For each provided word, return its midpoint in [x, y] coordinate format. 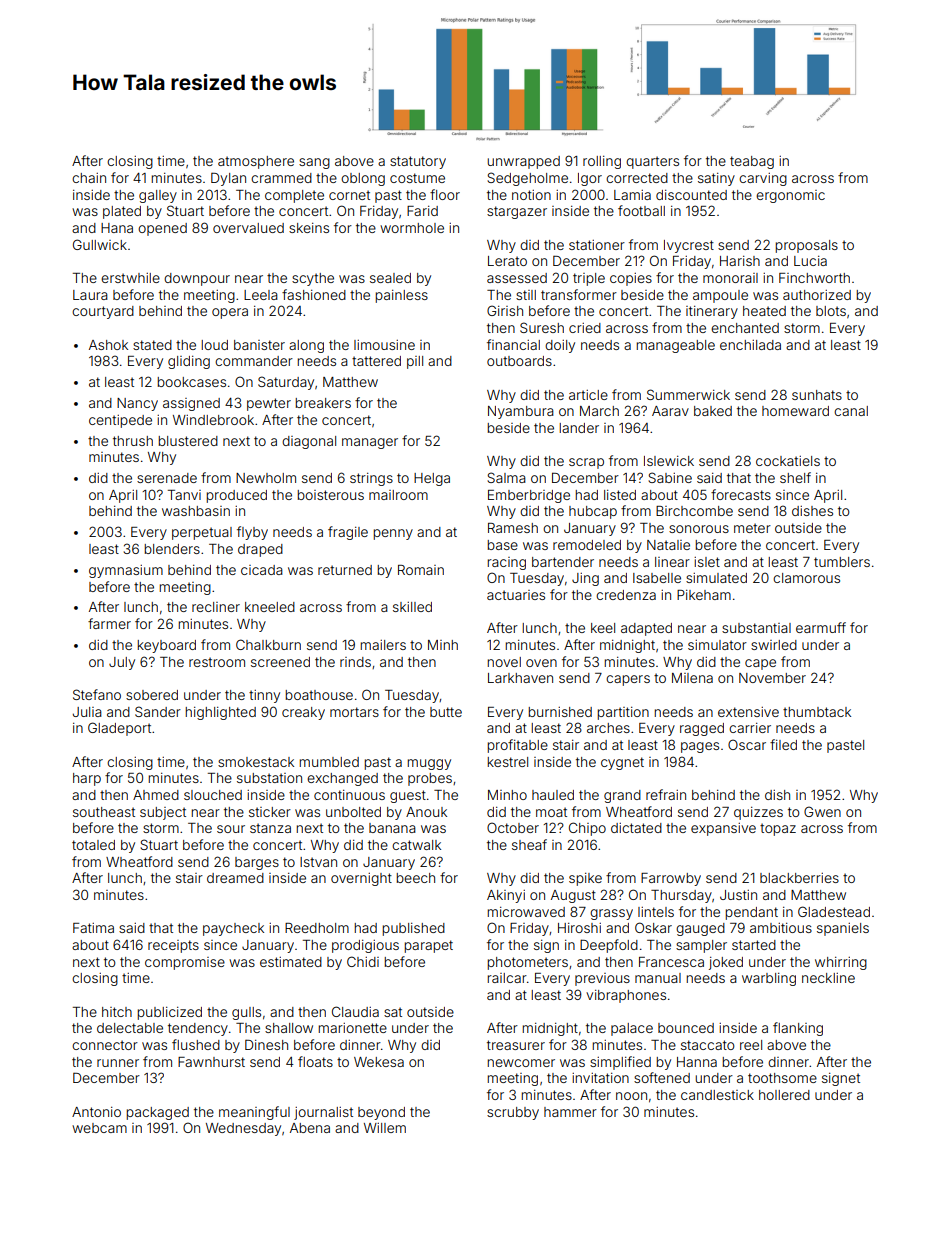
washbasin [196, 511]
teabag [752, 162]
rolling [602, 162]
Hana [117, 228]
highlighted [220, 713]
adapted [646, 629]
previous [602, 979]
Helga [432, 479]
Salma [506, 477]
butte [446, 712]
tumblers [842, 562]
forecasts [741, 494]
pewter [269, 404]
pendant [751, 913]
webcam [99, 1128]
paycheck [233, 929]
